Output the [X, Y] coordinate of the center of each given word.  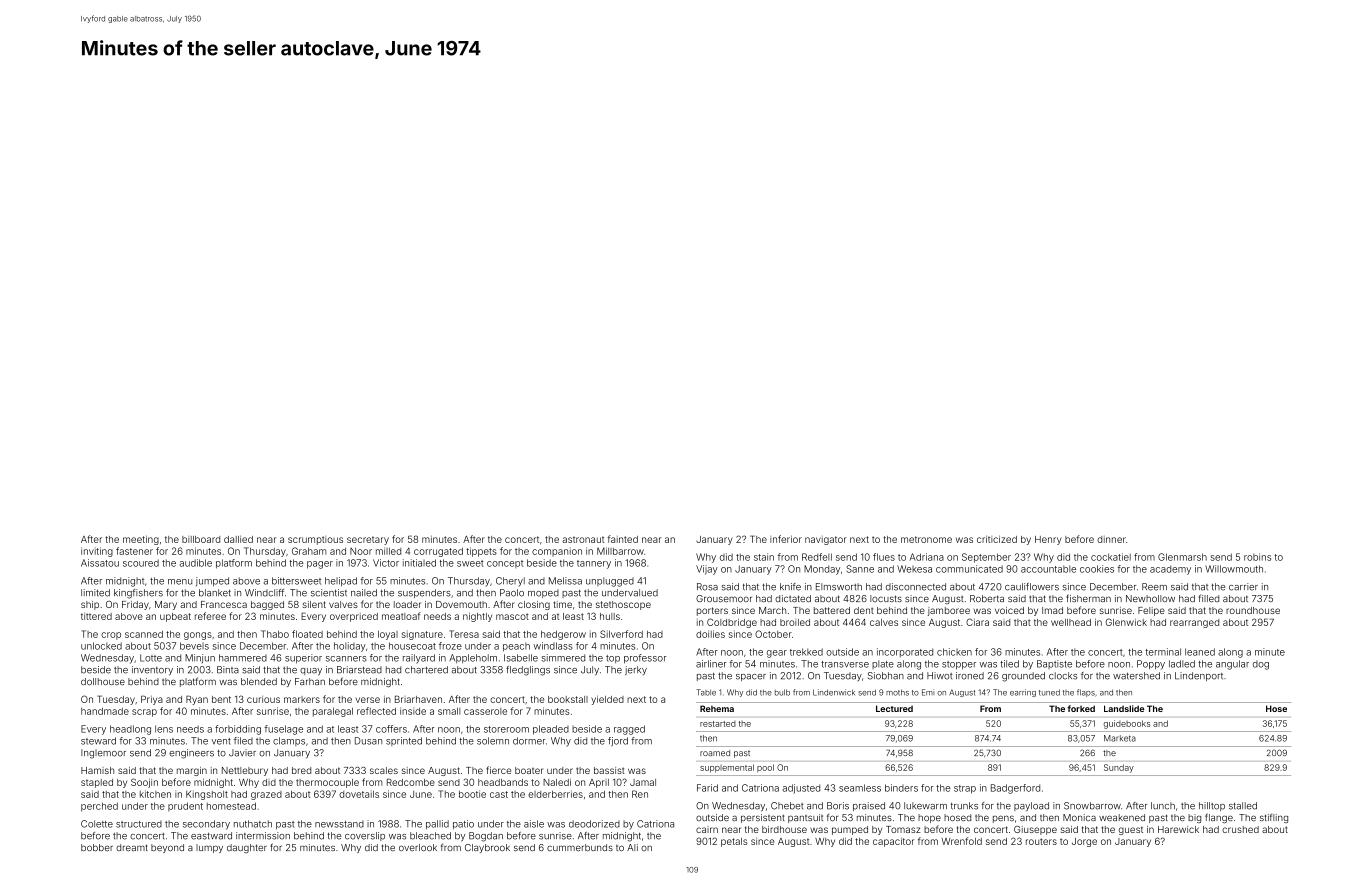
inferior [786, 539]
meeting [141, 540]
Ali [632, 847]
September [986, 558]
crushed [1240, 829]
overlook [418, 847]
